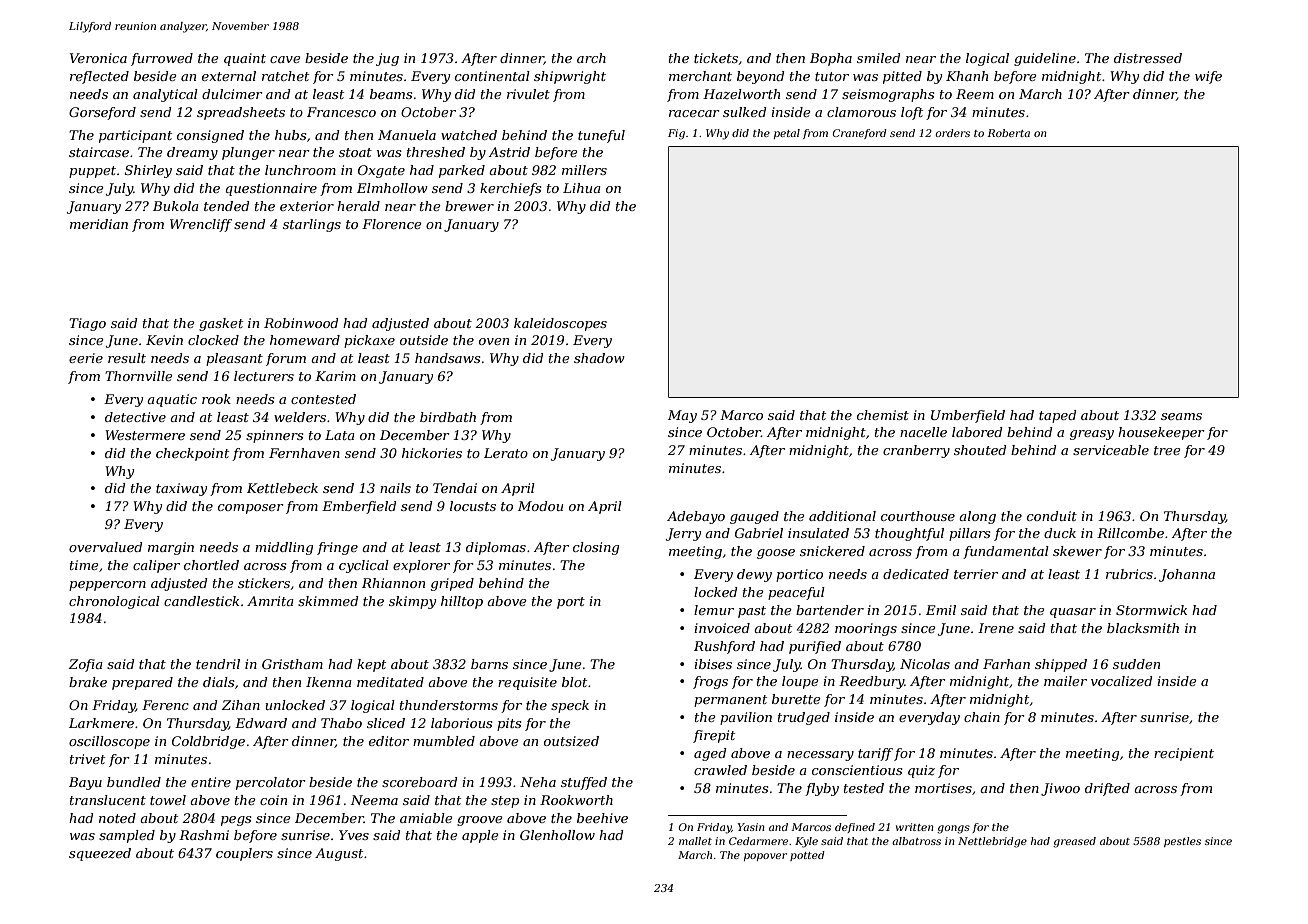 The image size is (1308, 924). Describe the element at coordinates (244, 854) in the screenshot. I see `couplers` at that location.
